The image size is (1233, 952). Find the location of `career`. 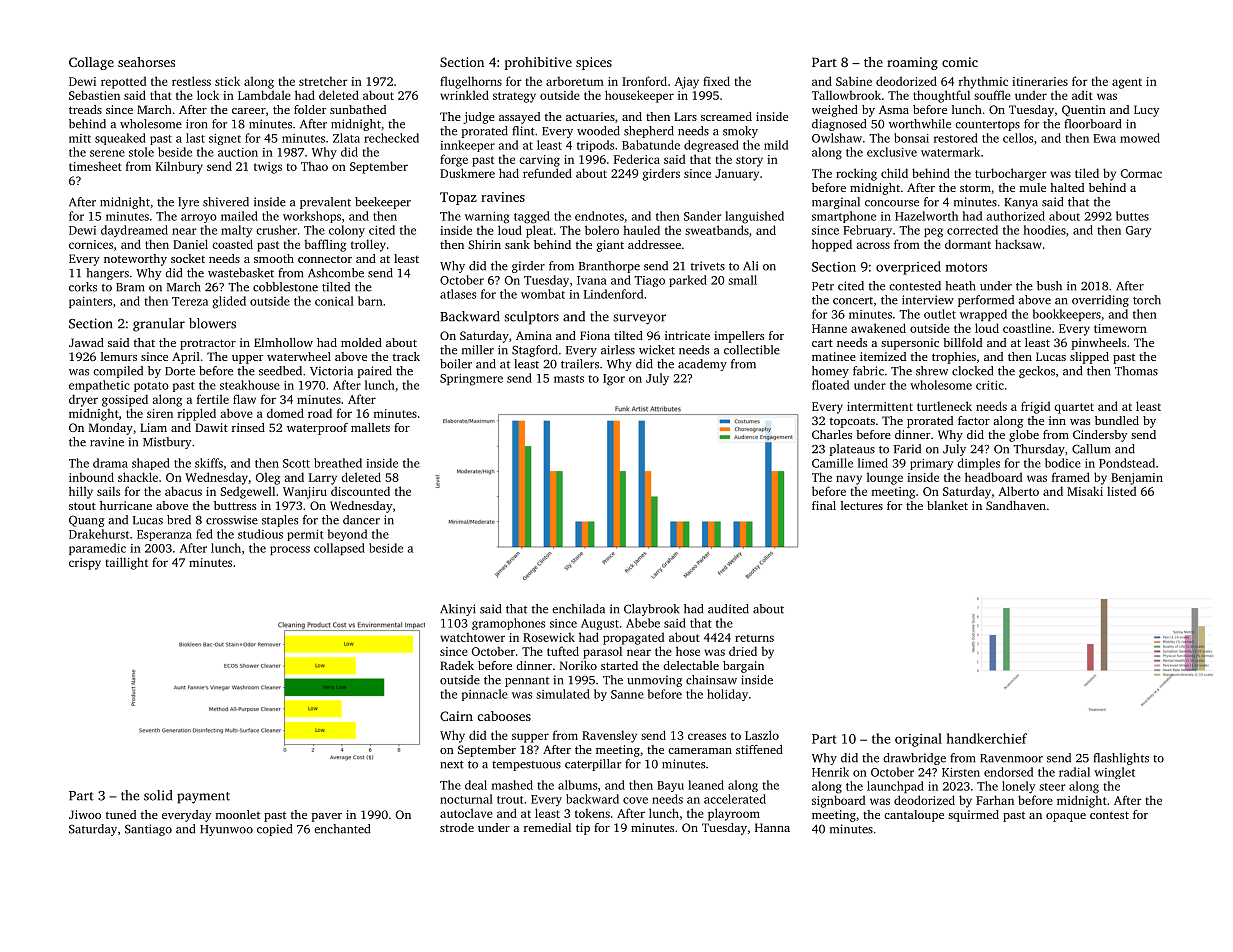

career is located at coordinates (249, 111).
